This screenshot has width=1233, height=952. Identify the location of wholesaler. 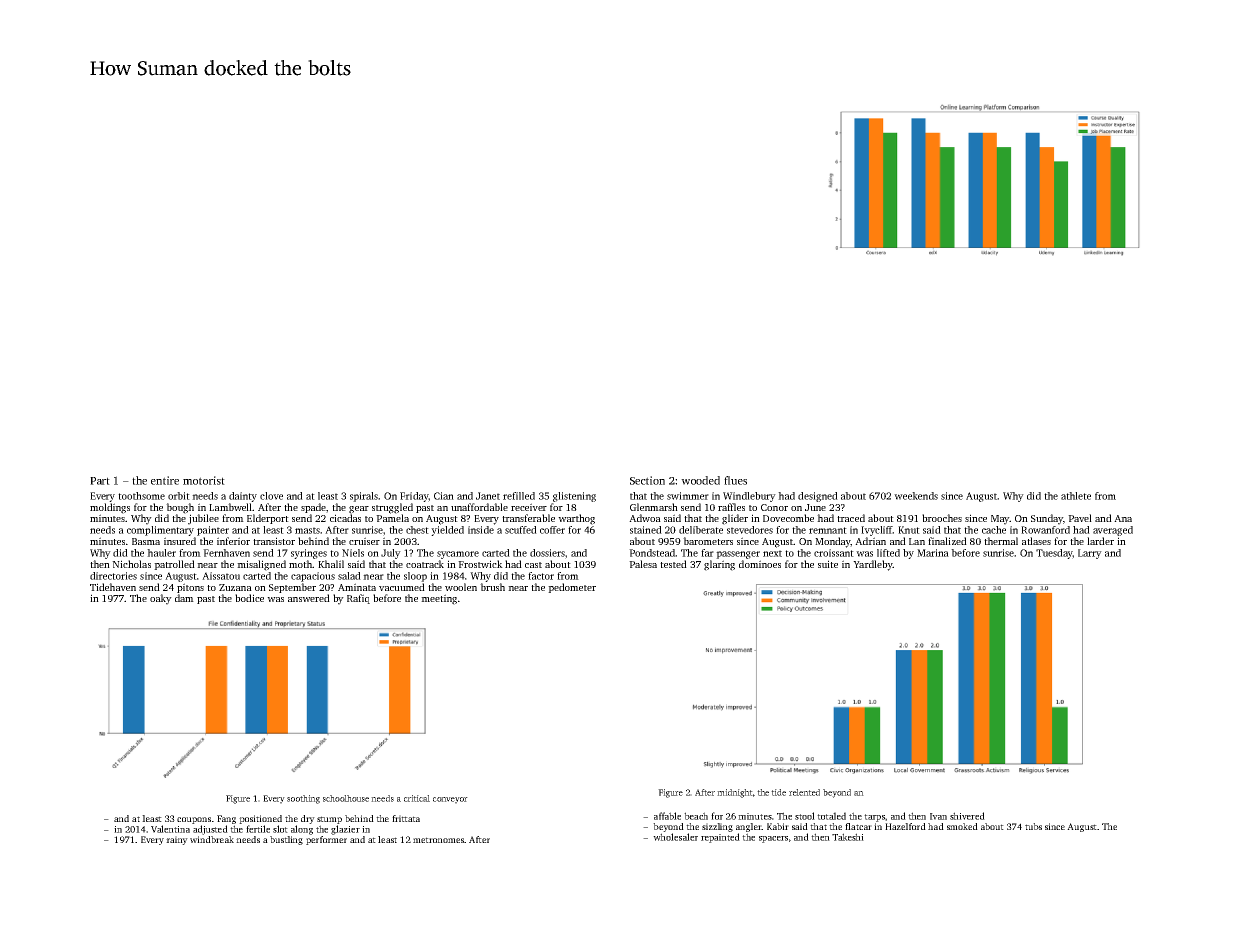
(675, 837).
